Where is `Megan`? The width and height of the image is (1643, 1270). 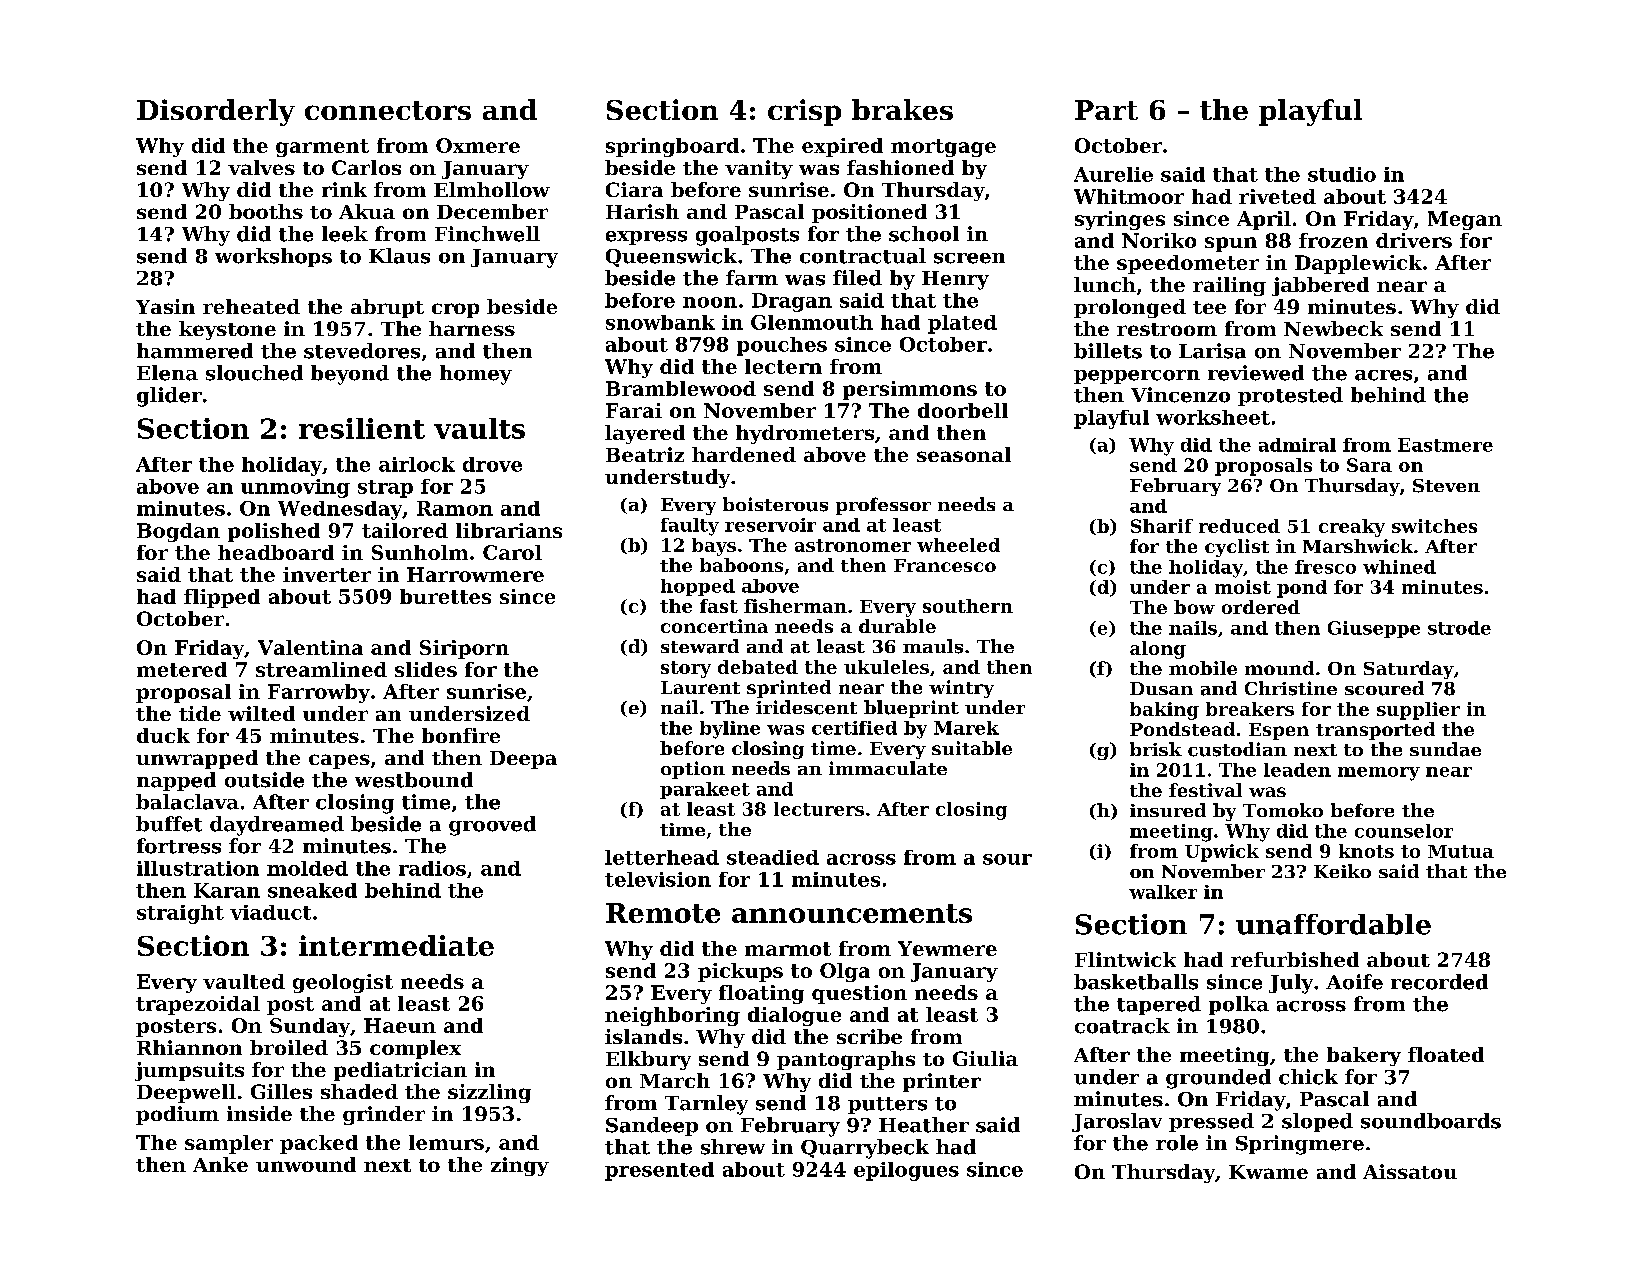
Megan is located at coordinates (1465, 220).
